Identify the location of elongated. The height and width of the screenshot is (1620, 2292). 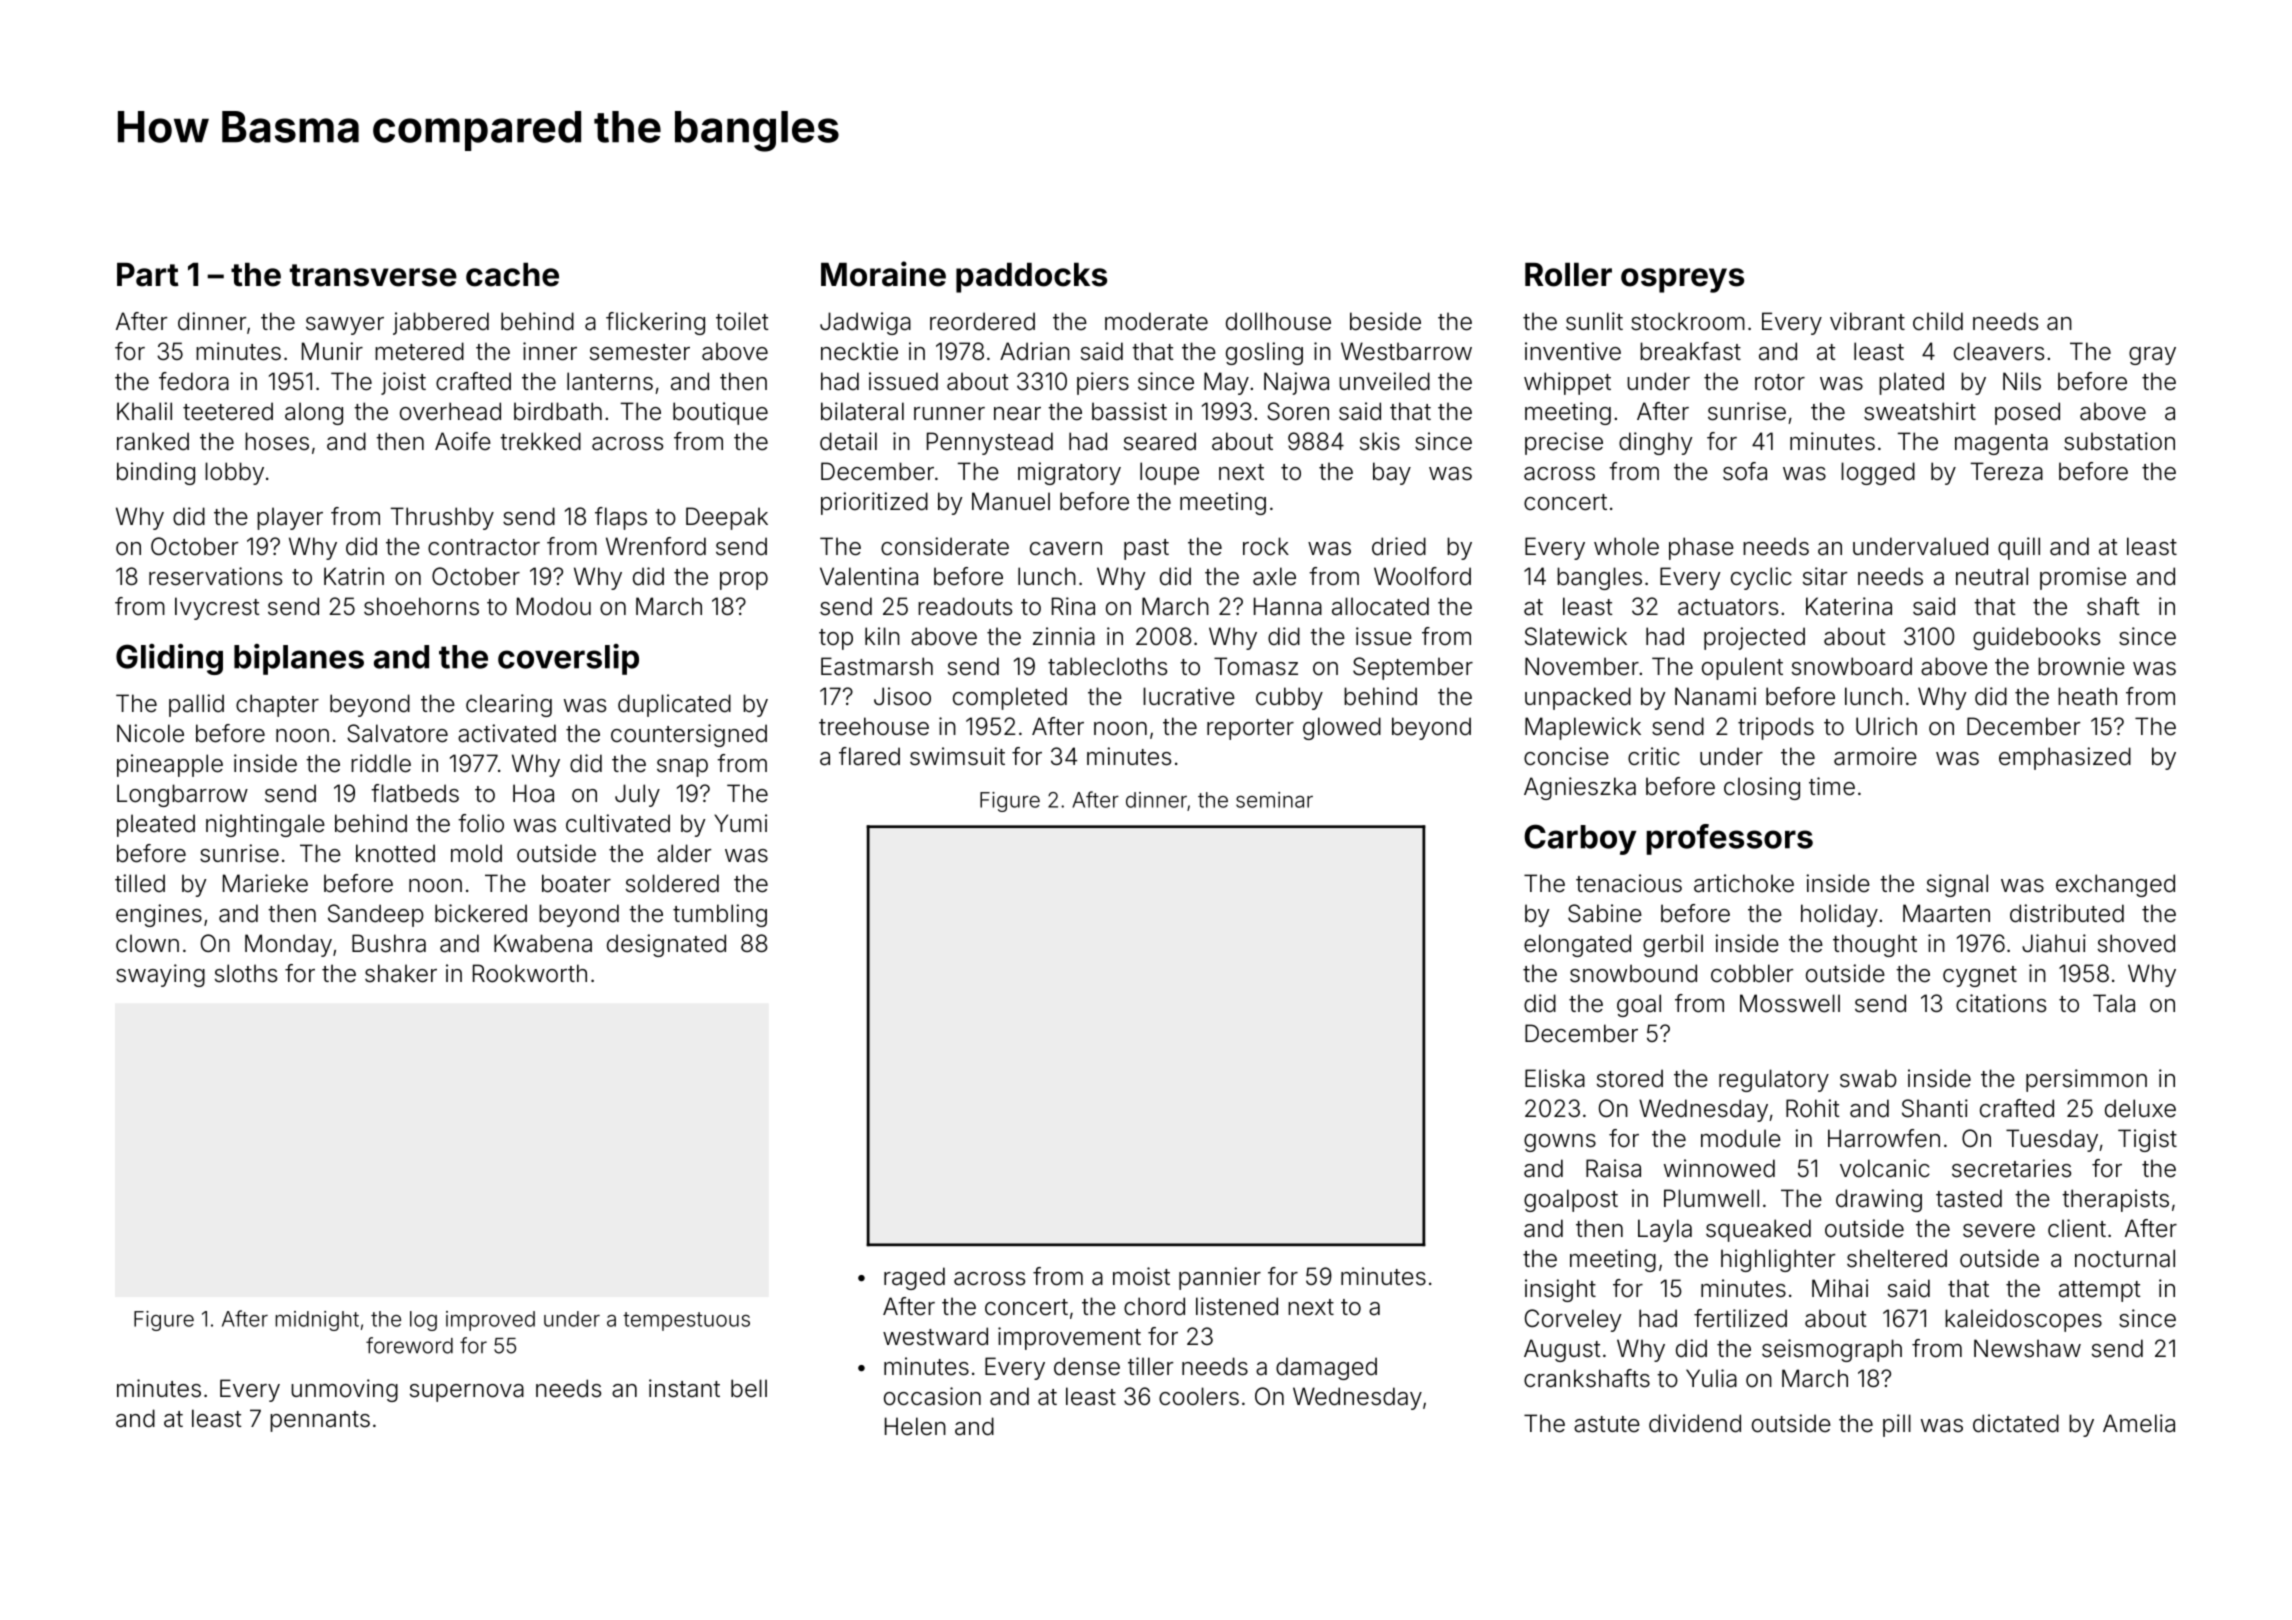
(1577, 945).
